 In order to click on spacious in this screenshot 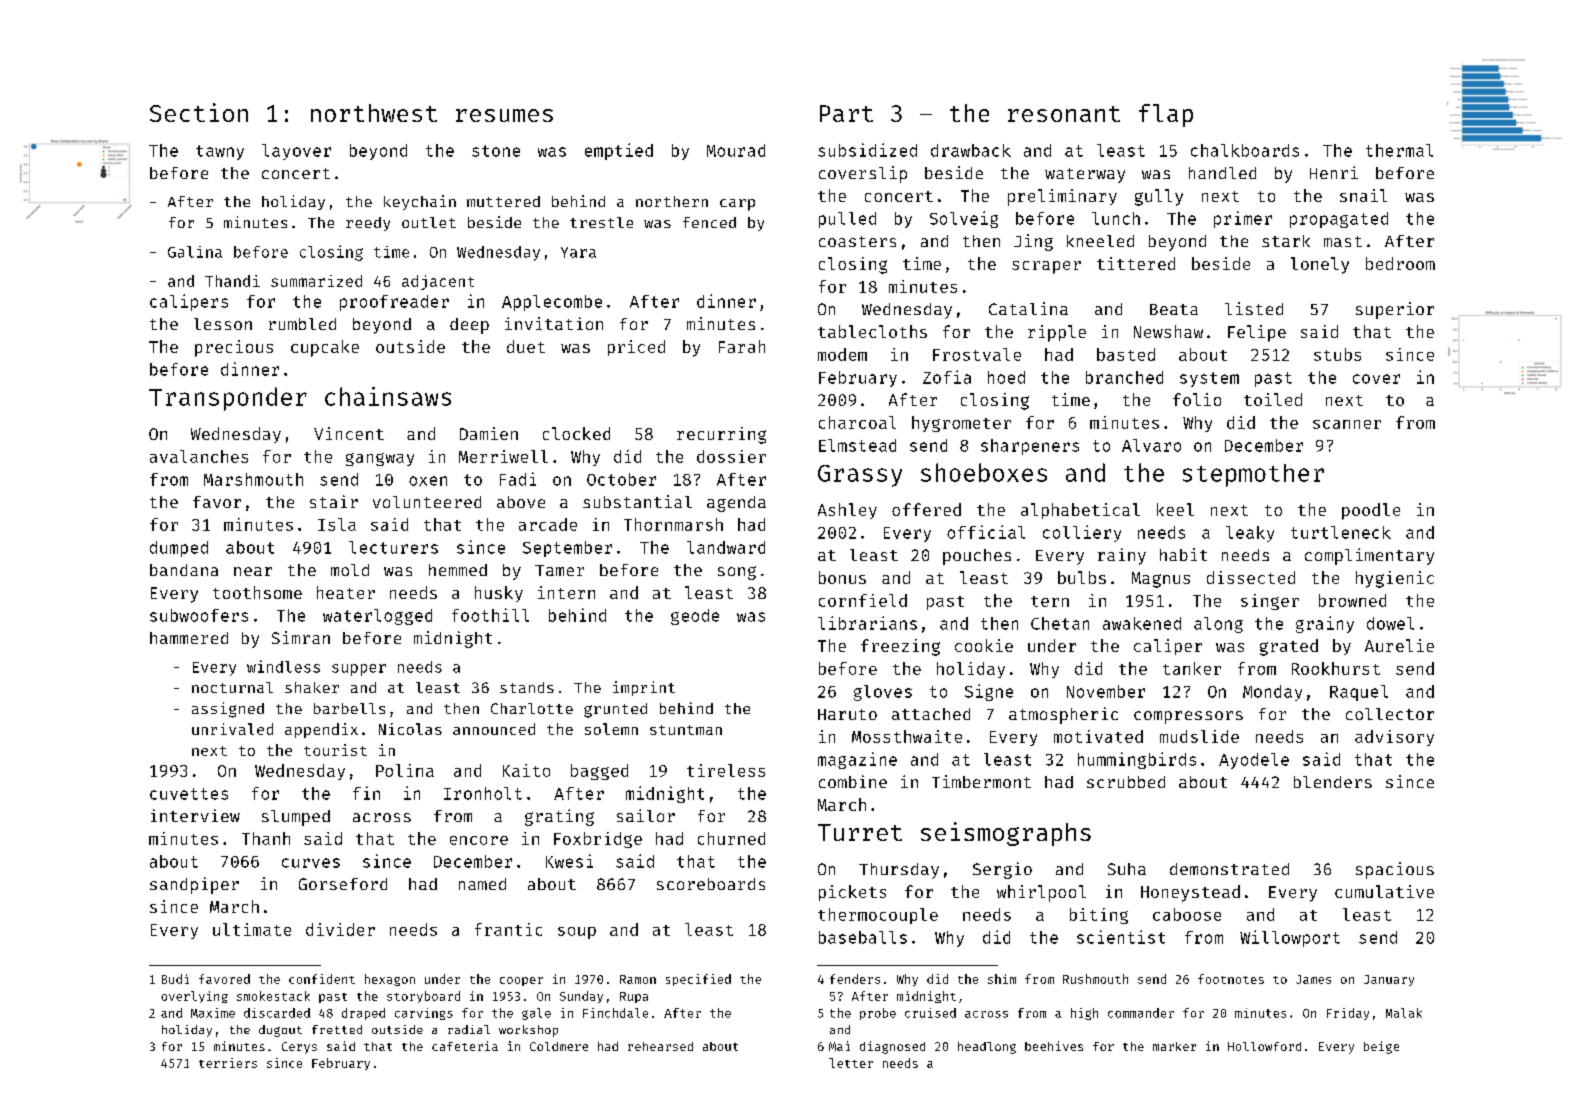, I will do `click(1395, 870)`.
